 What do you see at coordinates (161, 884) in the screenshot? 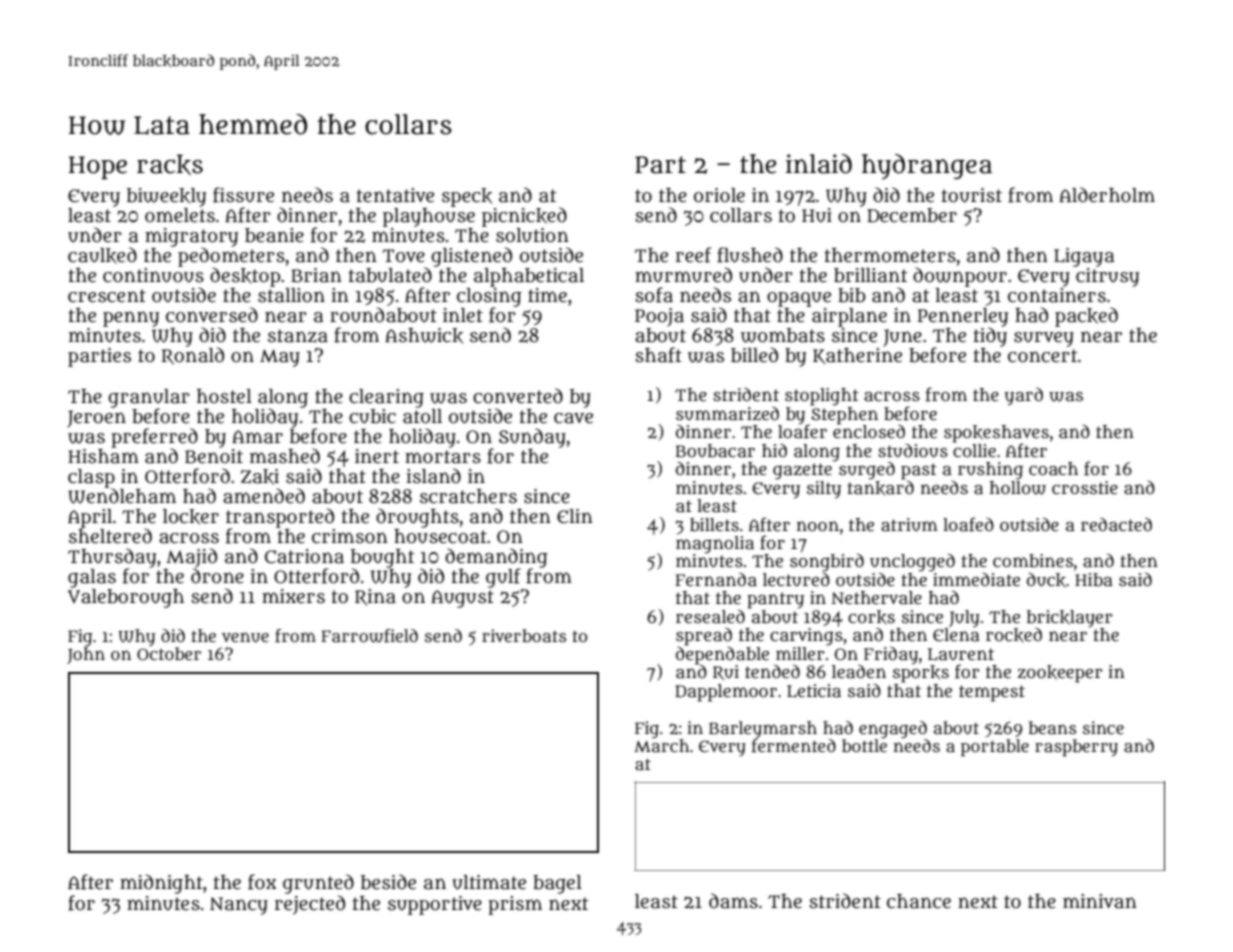
I see `midnight` at bounding box center [161, 884].
